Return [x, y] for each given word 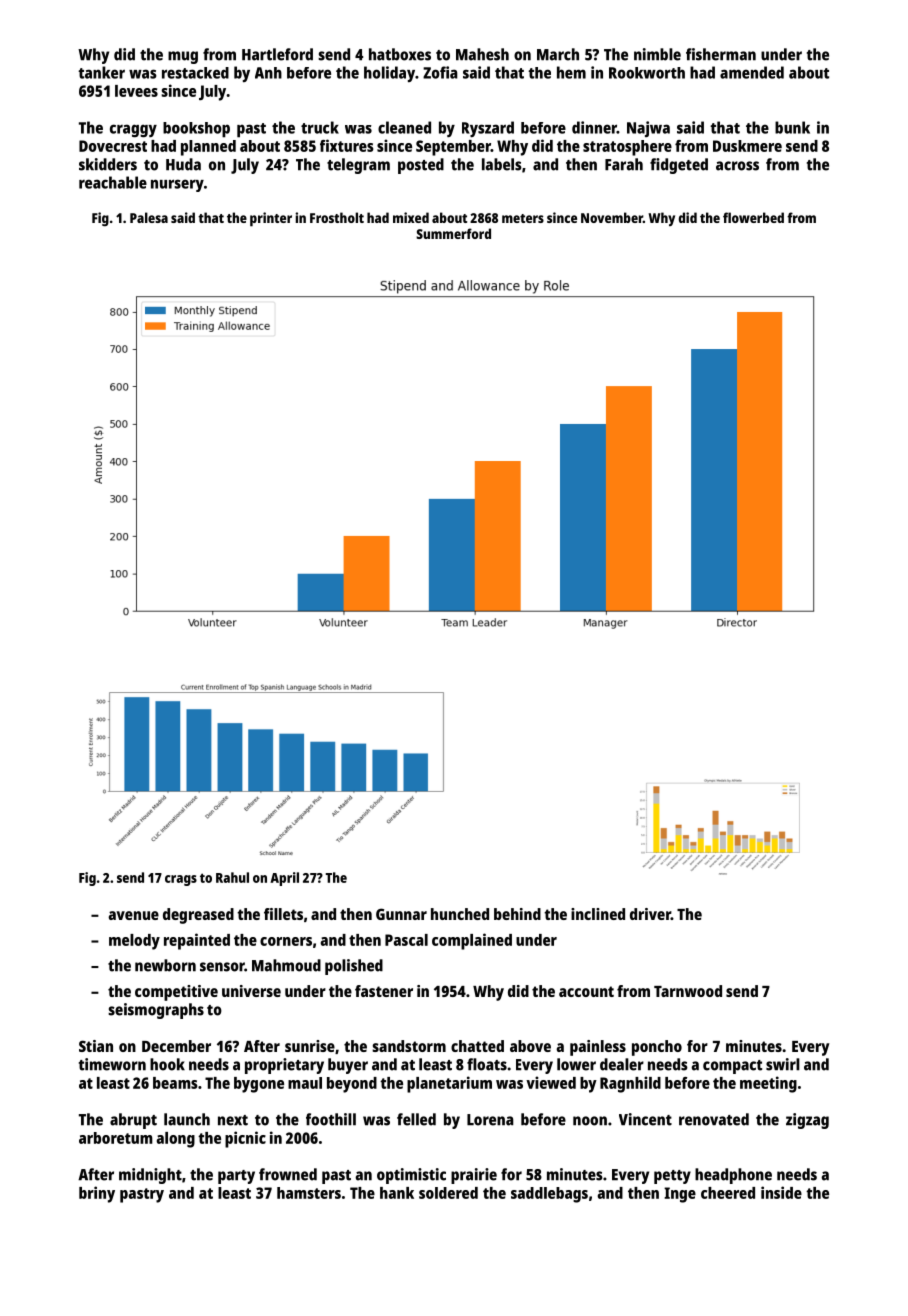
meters [523, 218]
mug [183, 57]
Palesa [149, 217]
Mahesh [482, 54]
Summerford [453, 233]
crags [181, 880]
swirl [783, 1064]
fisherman [721, 54]
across [737, 166]
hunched [460, 914]
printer [271, 219]
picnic [245, 1139]
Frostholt [337, 217]
